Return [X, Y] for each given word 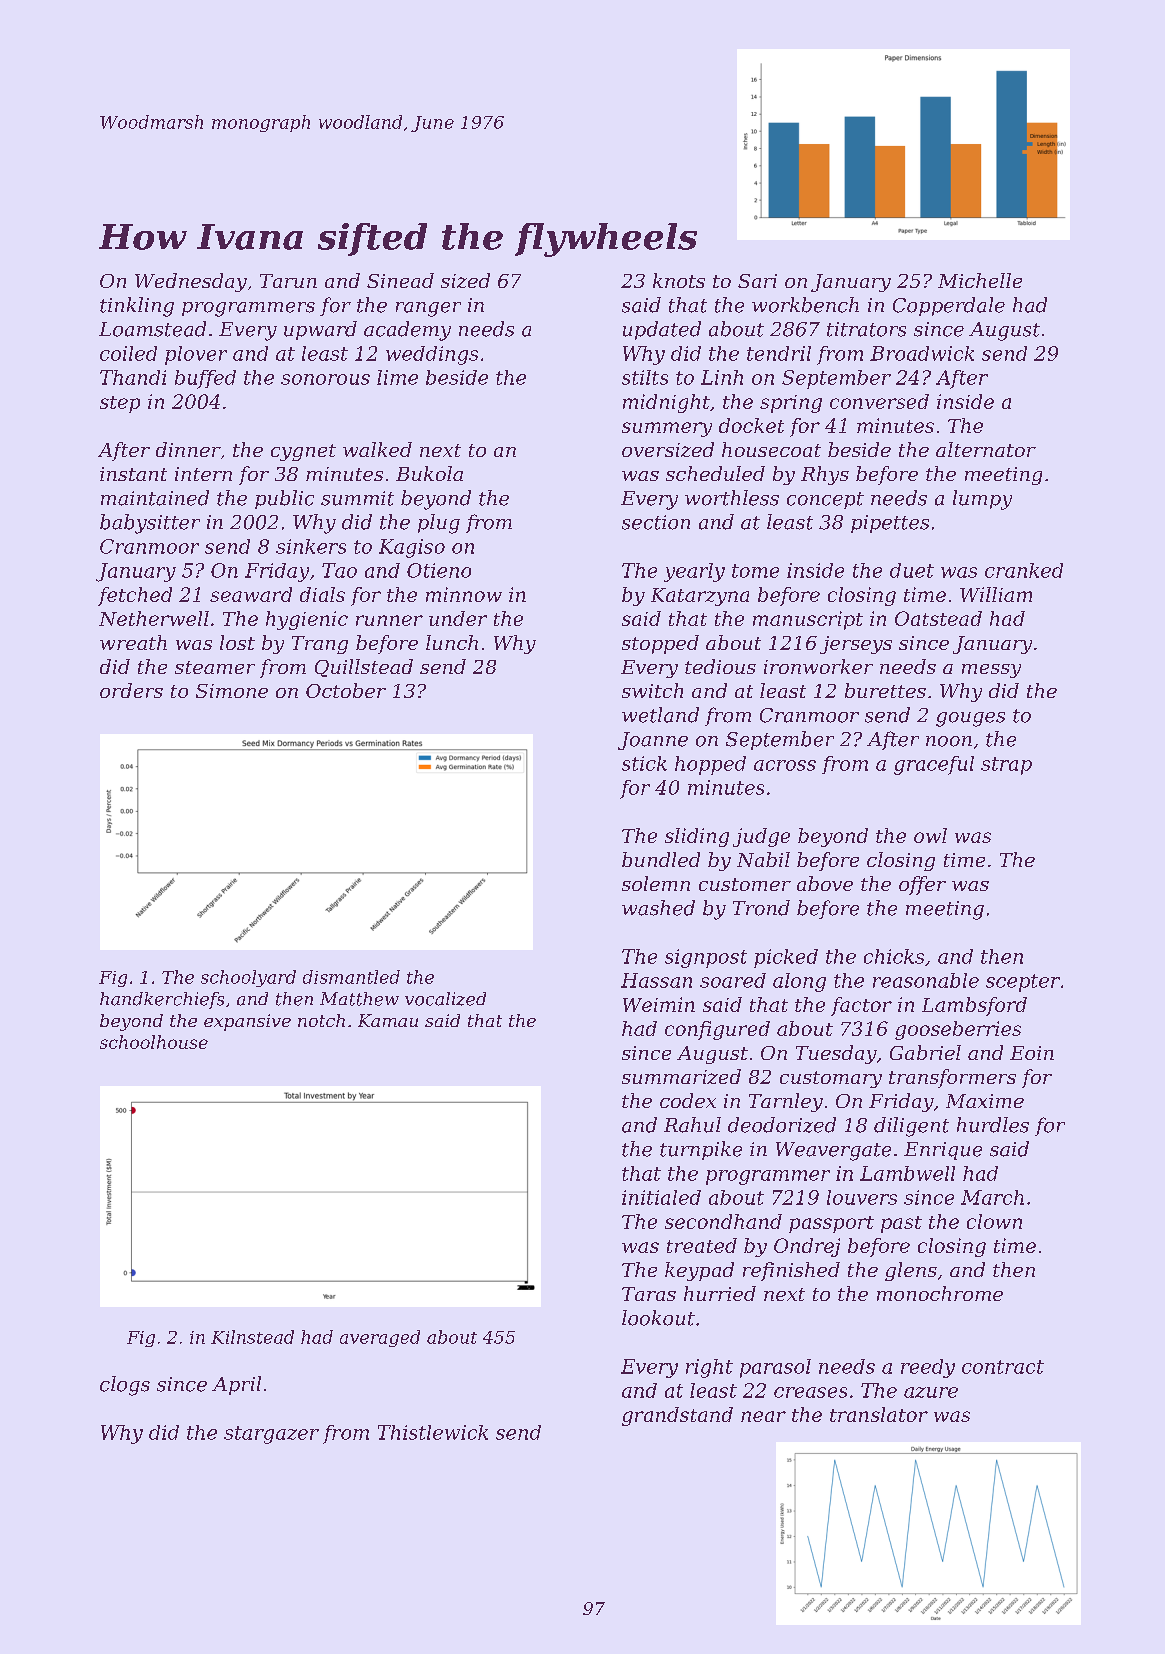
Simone [232, 691]
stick [644, 763]
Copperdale [949, 306]
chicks [894, 956]
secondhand [723, 1221]
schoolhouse [154, 1042]
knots [679, 280]
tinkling [137, 307]
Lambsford [974, 1006]
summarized [681, 1076]
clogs [125, 1386]
